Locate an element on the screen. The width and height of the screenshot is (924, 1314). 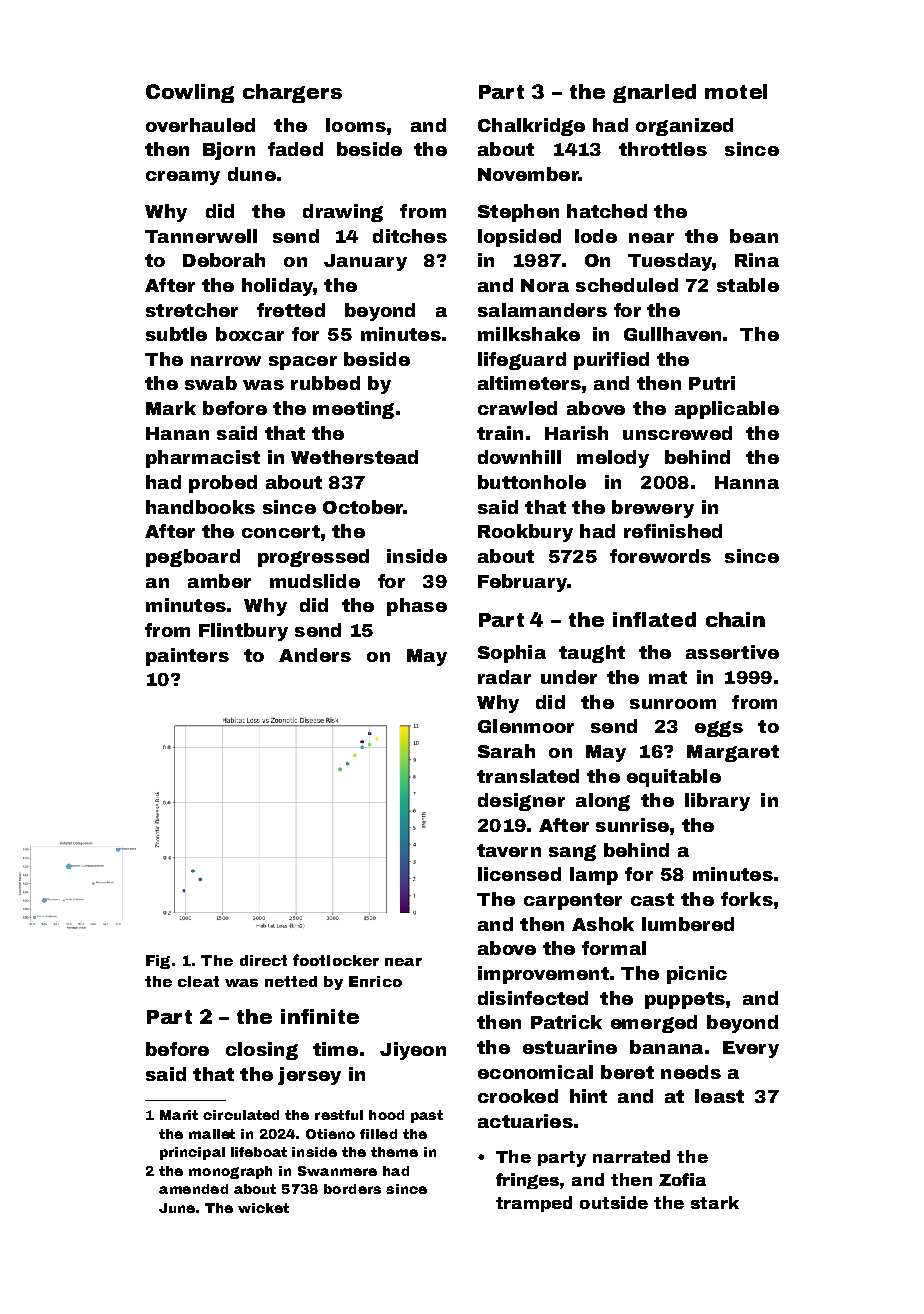
Jiyeon is located at coordinates (413, 1051).
